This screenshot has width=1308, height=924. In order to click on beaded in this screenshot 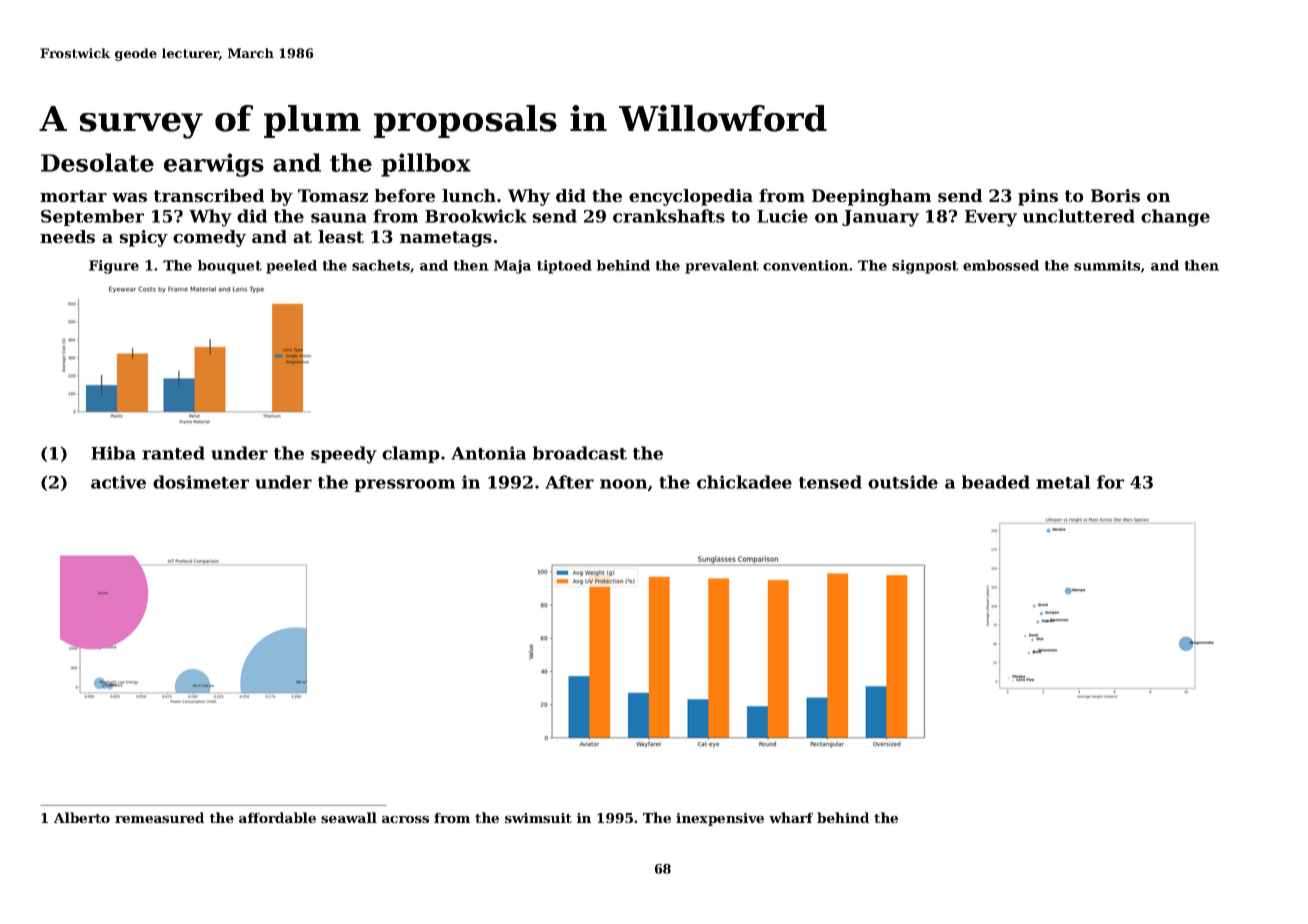, I will do `click(996, 482)`.
